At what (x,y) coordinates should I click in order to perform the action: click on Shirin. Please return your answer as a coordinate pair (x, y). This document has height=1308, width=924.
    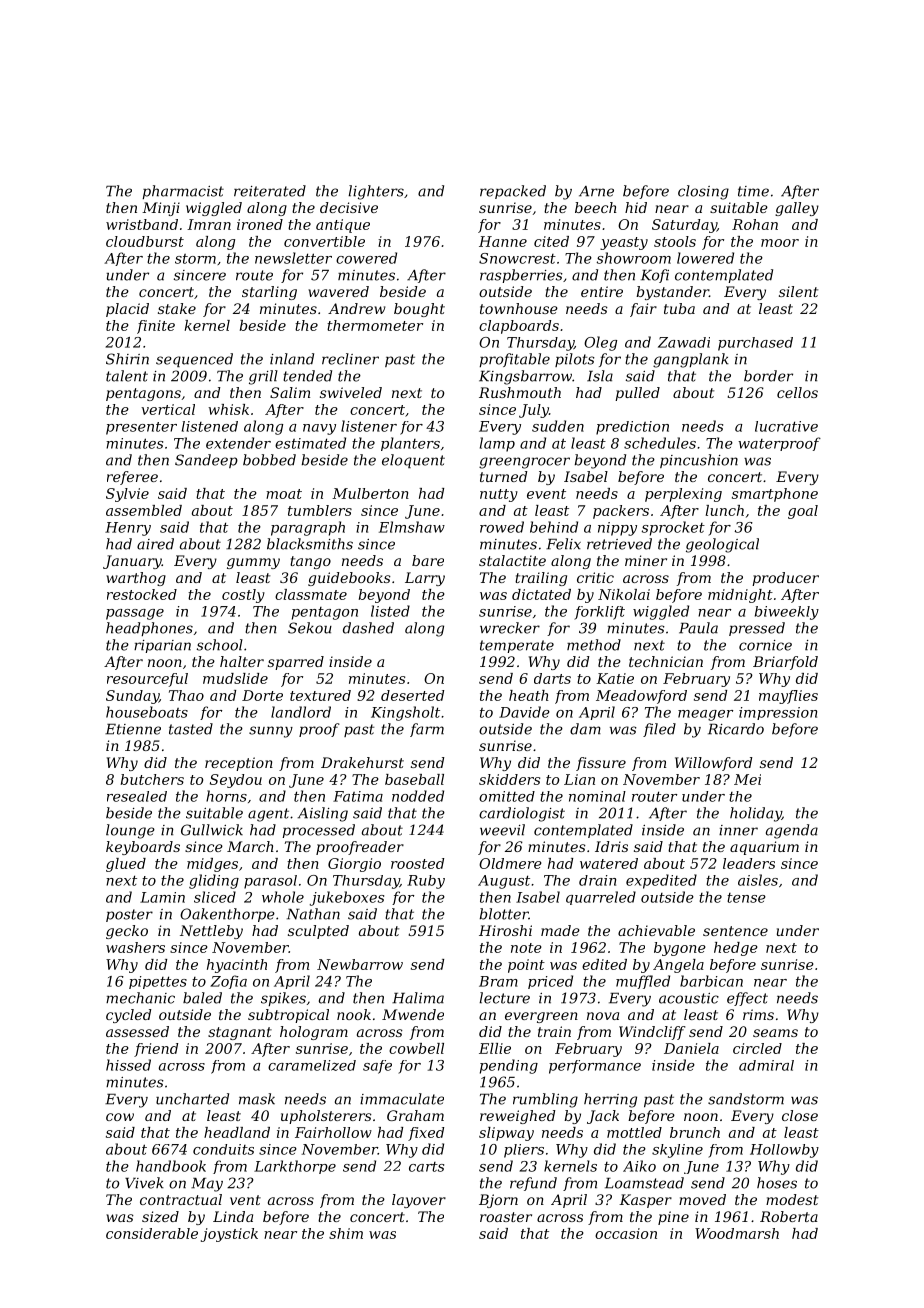
    Looking at the image, I should click on (127, 359).
